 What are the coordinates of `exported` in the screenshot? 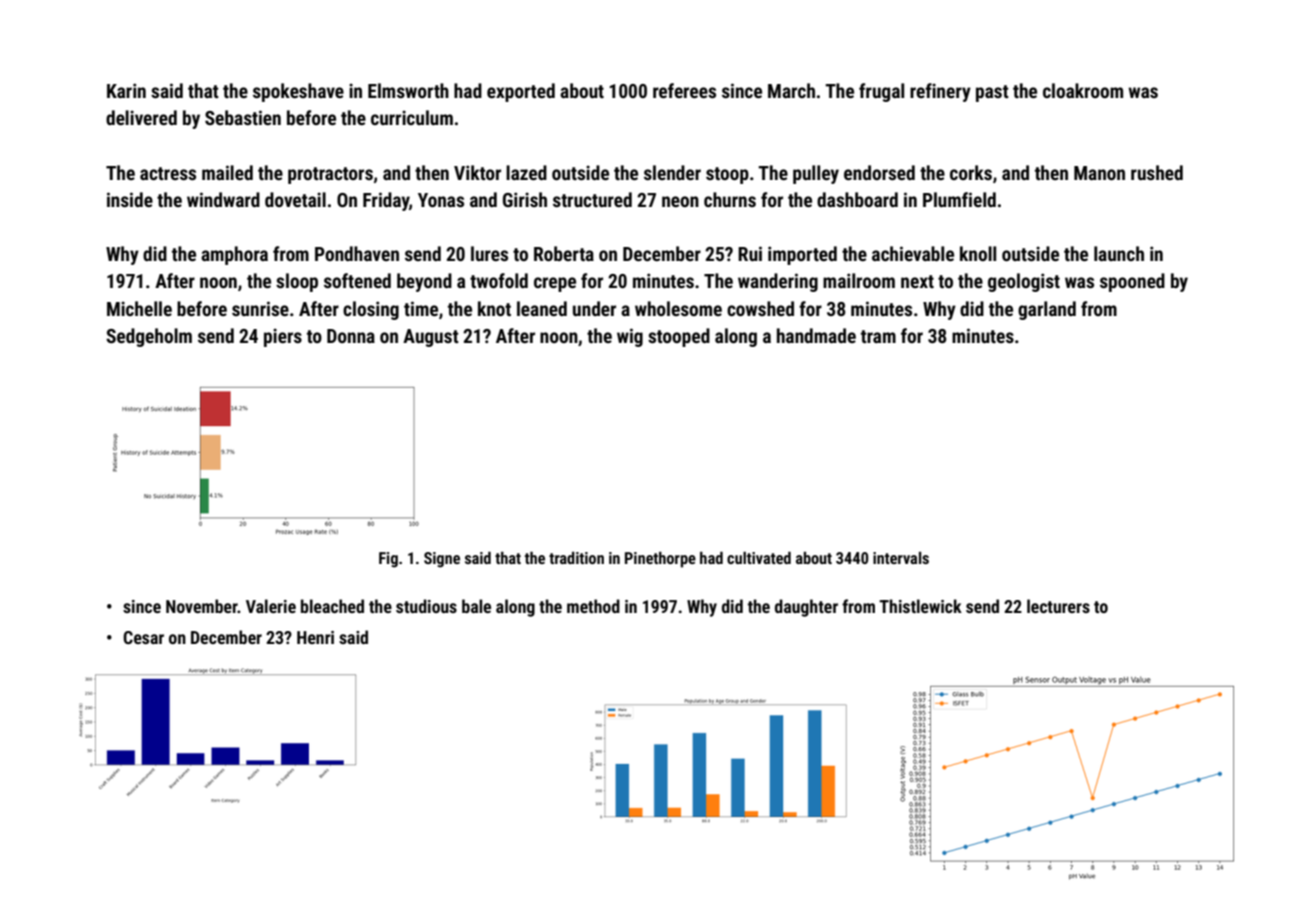 It's located at (521, 92).
